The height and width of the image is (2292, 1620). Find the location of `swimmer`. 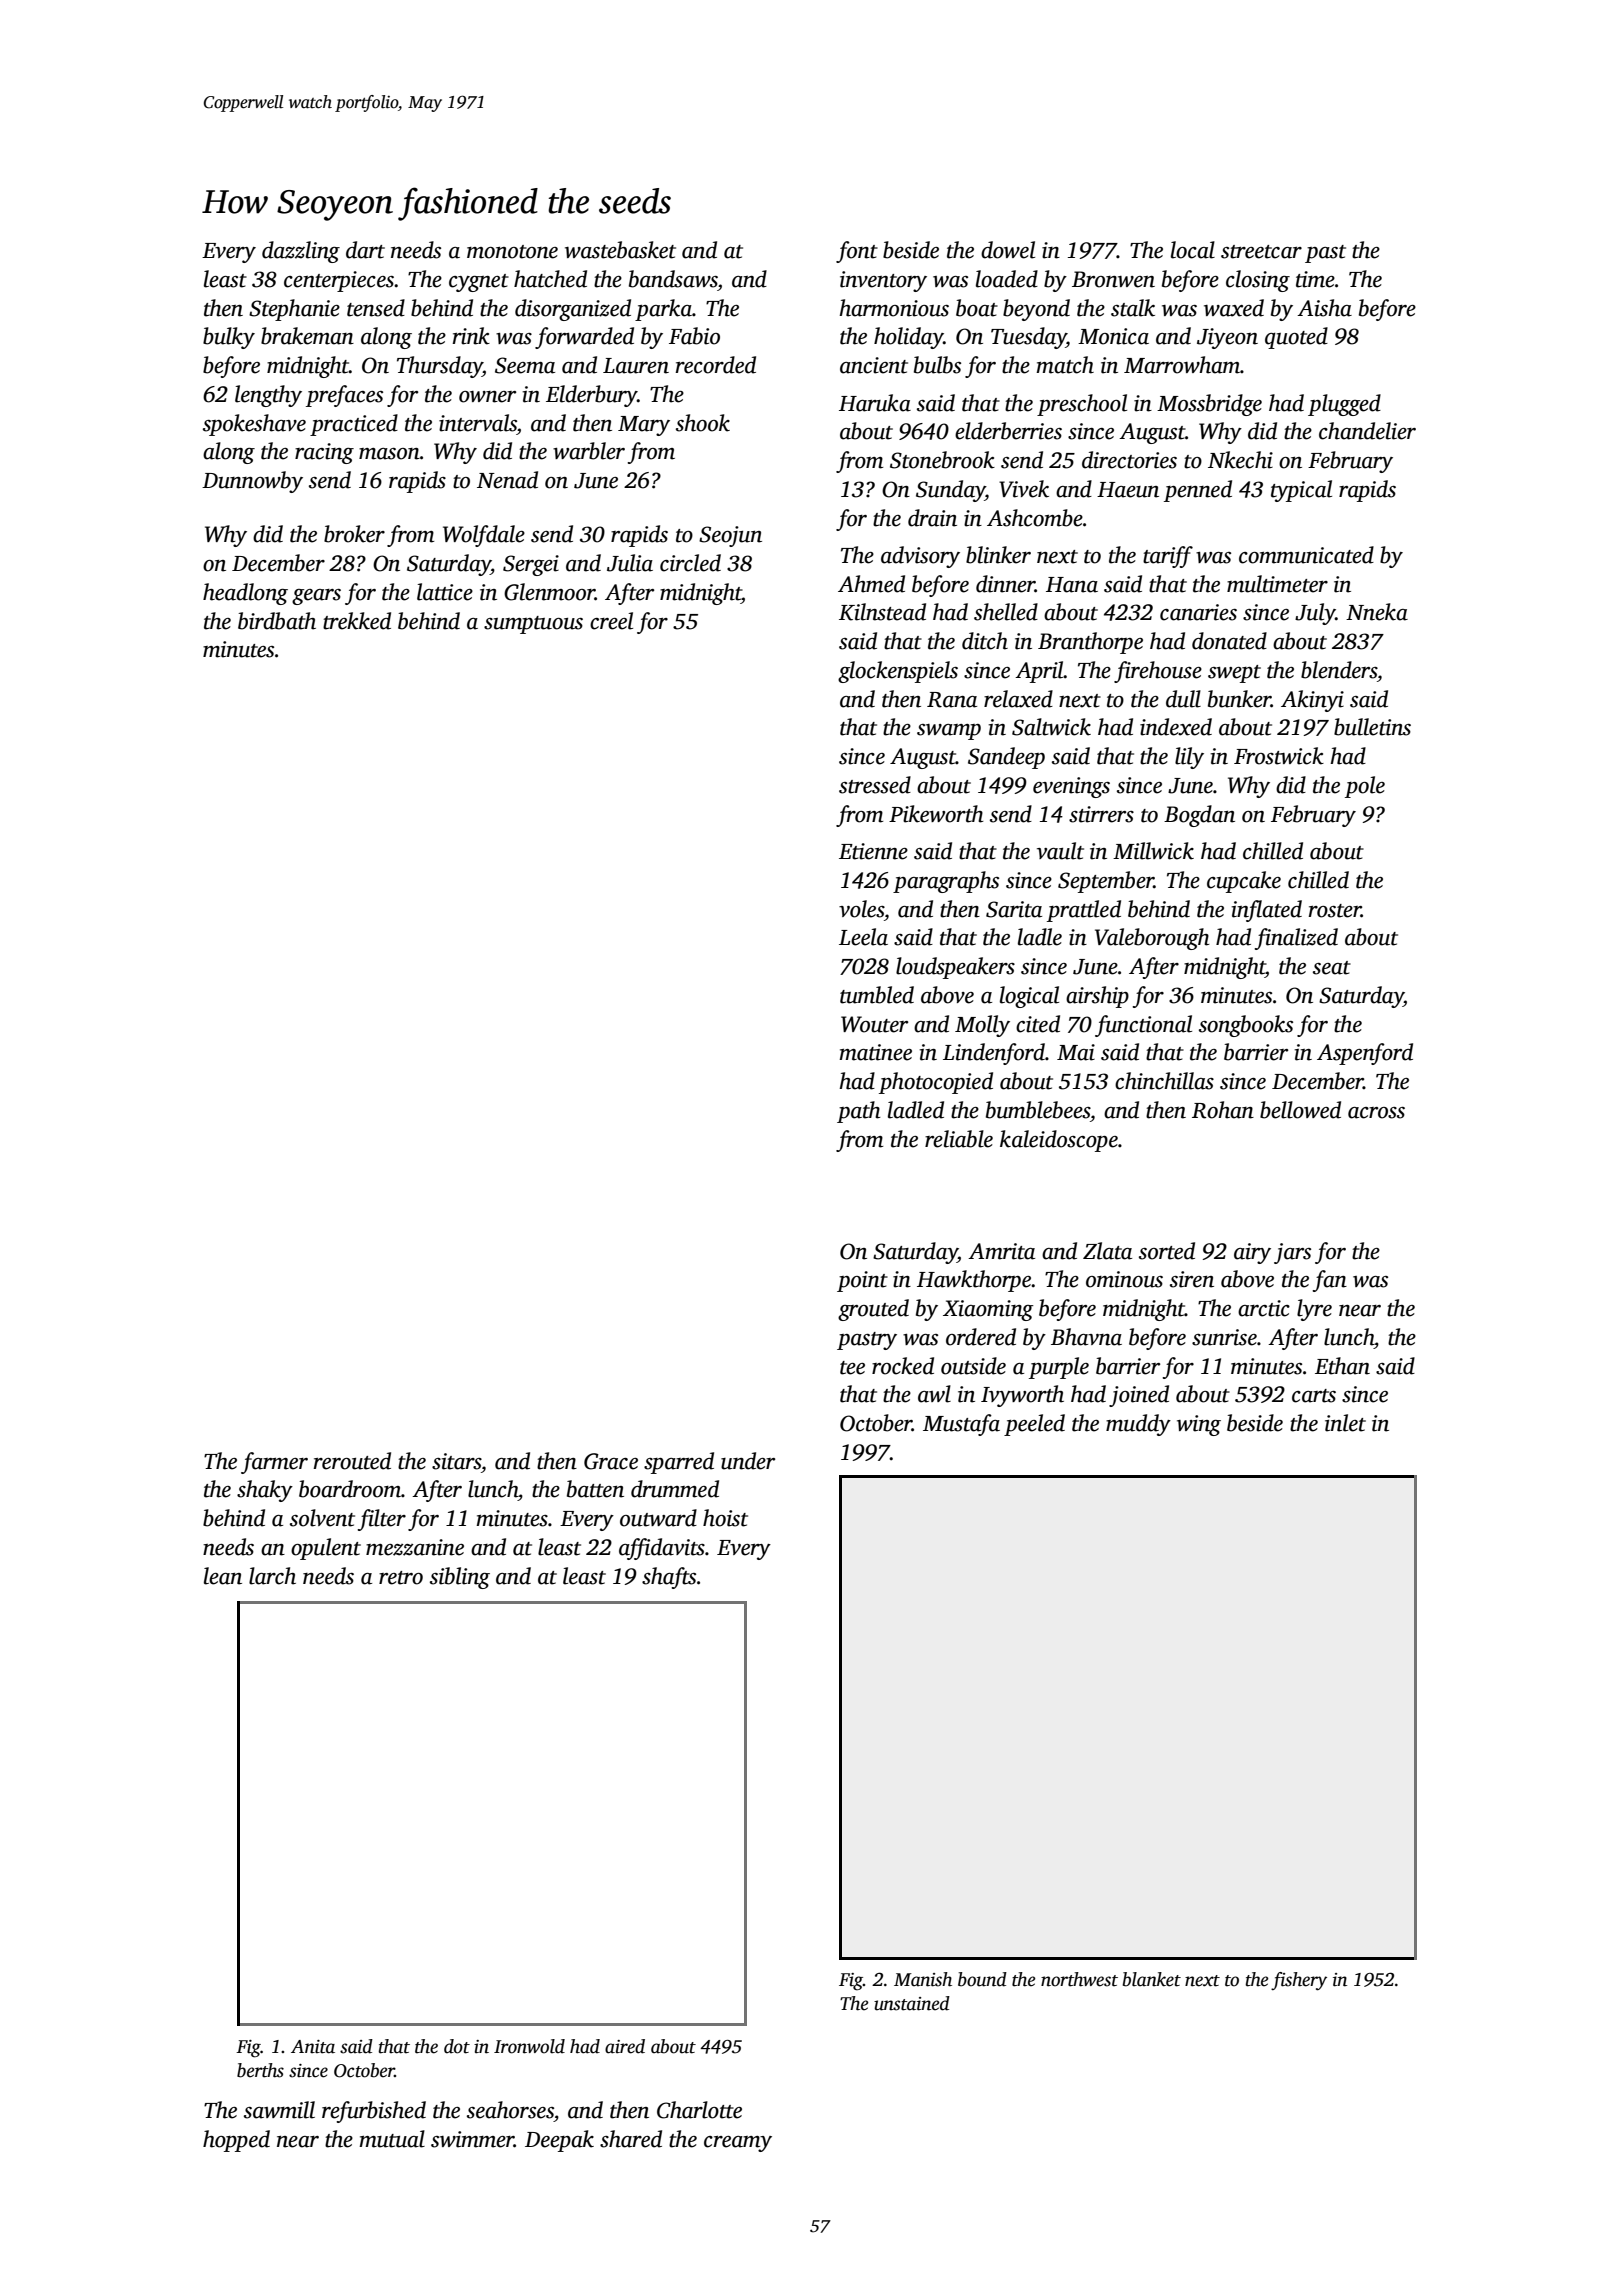

swimmer is located at coordinates (472, 2139).
